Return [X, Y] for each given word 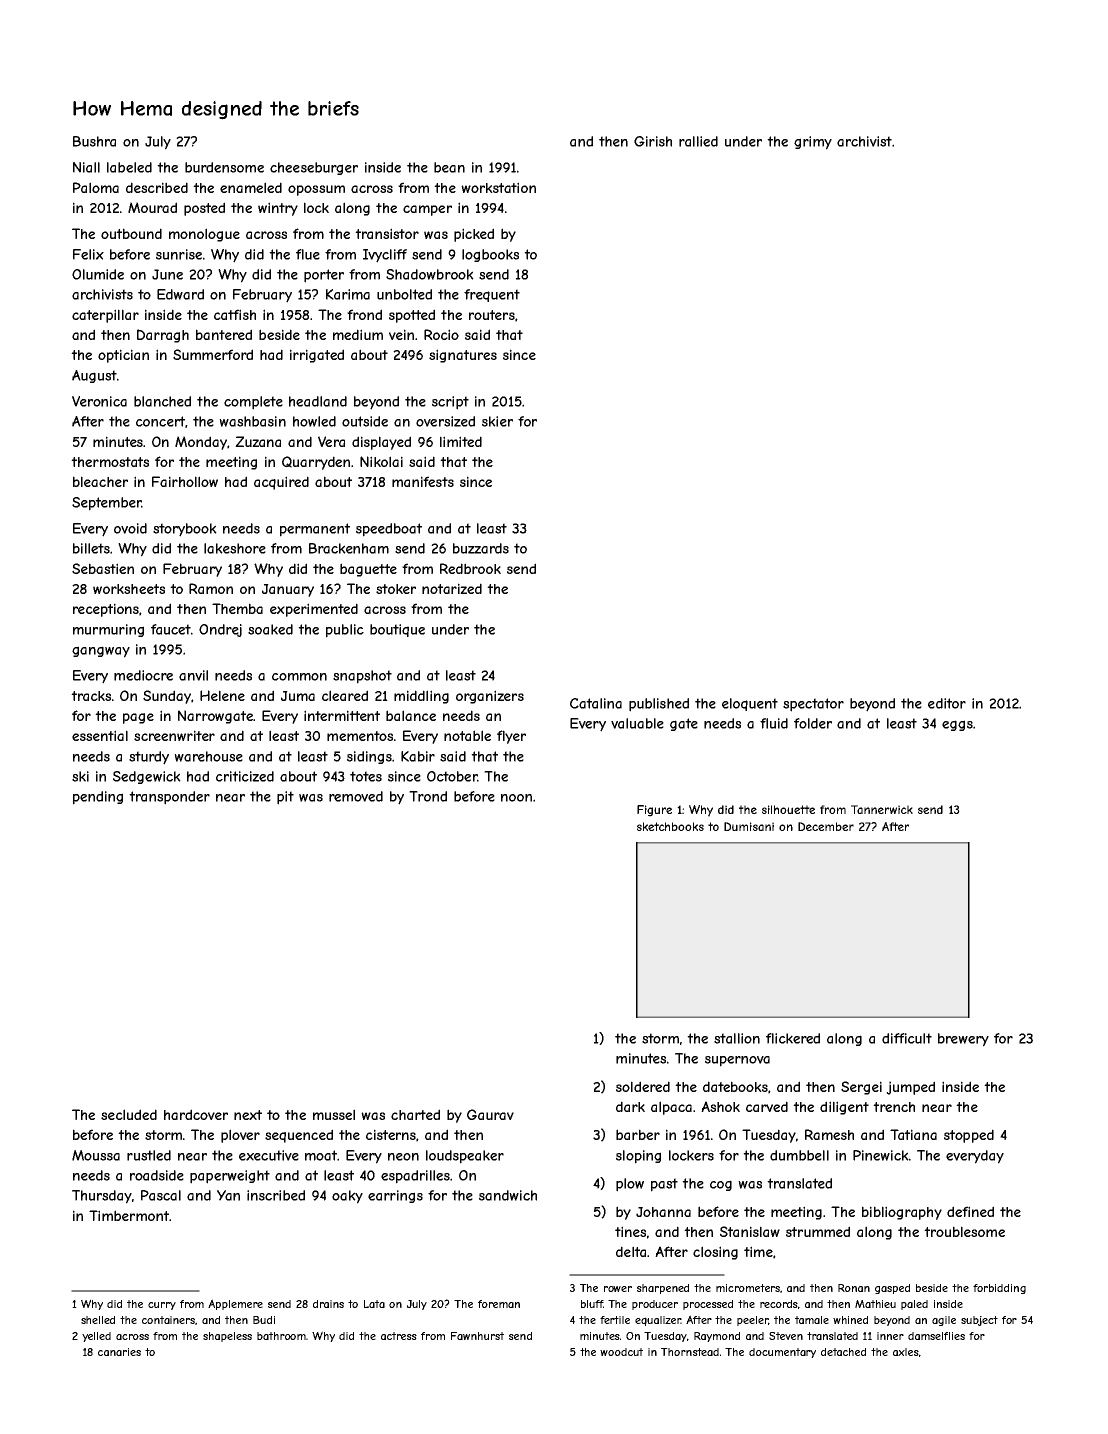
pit [285, 798]
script [450, 403]
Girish [653, 141]
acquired [281, 483]
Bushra [94, 141]
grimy [813, 143]
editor [947, 703]
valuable [637, 723]
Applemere [235, 1304]
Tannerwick [882, 809]
